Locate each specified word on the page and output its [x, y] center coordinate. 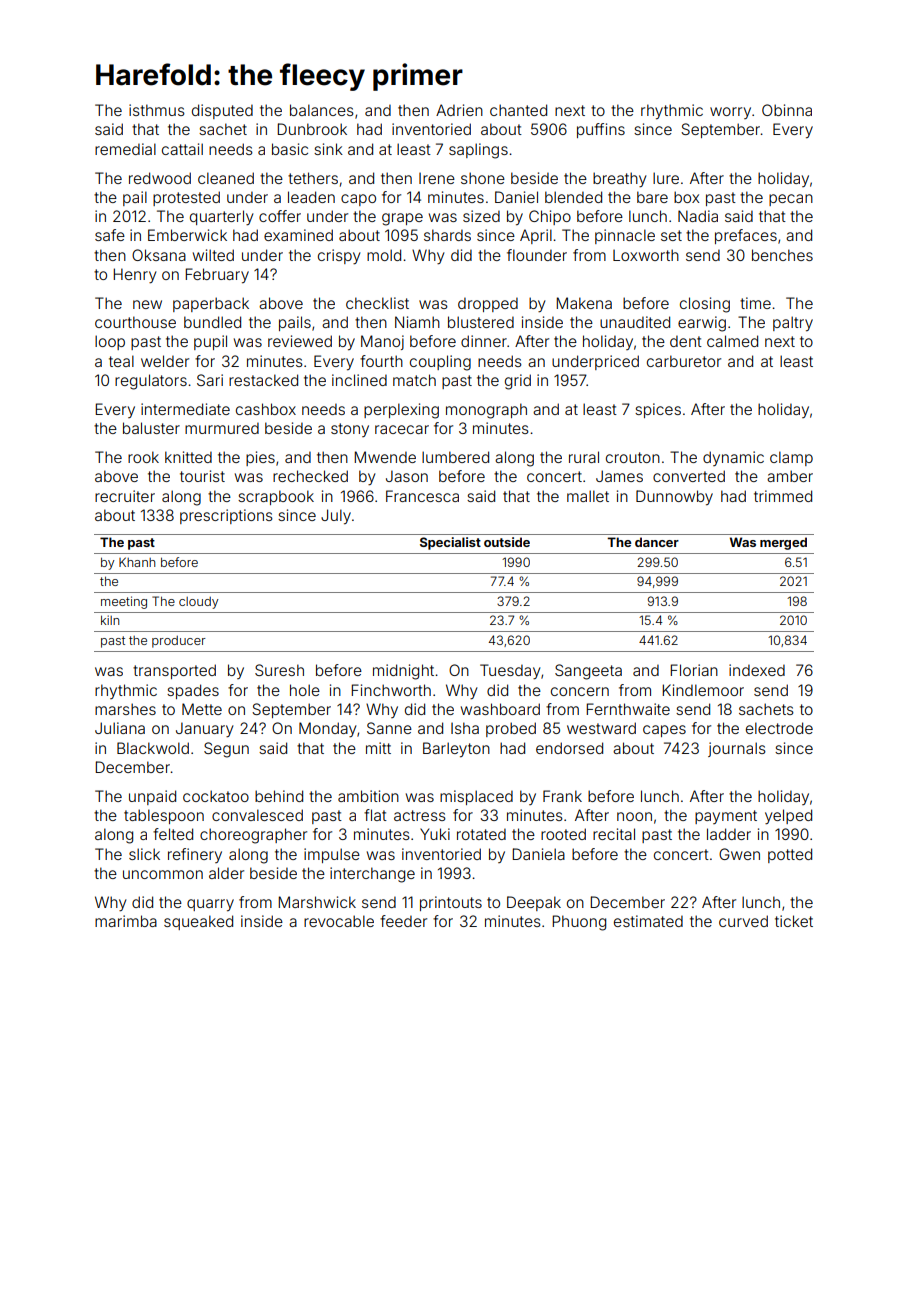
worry [730, 113]
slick [144, 854]
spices [658, 410]
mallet [588, 496]
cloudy [199, 603]
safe [110, 235]
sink [328, 149]
